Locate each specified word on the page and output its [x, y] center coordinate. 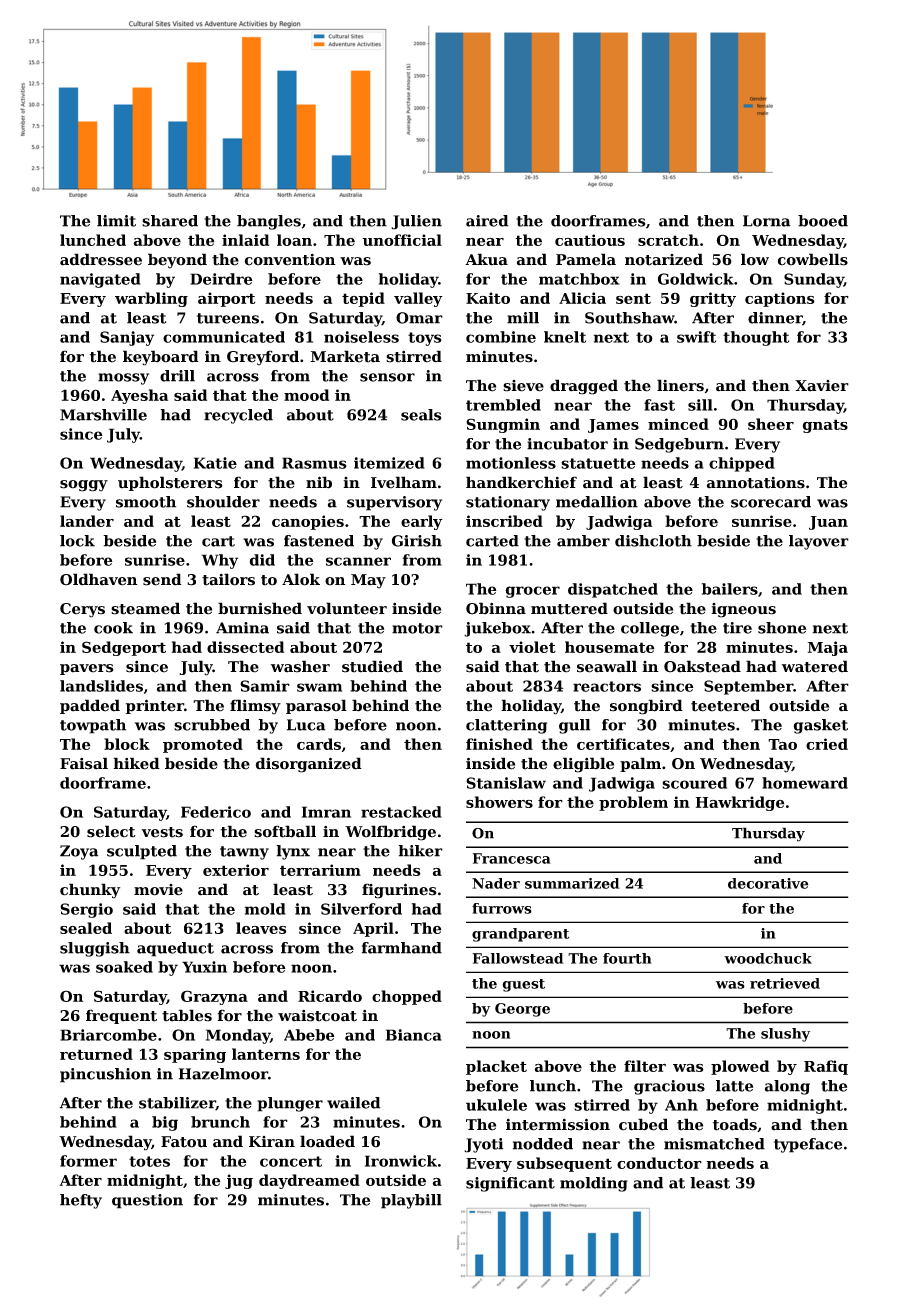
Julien [416, 222]
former [88, 1161]
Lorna [766, 221]
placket [496, 1067]
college [650, 629]
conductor [659, 1163]
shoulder [223, 502]
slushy [785, 1035]
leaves [261, 928]
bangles [269, 222]
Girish [417, 541]
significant [510, 1184]
